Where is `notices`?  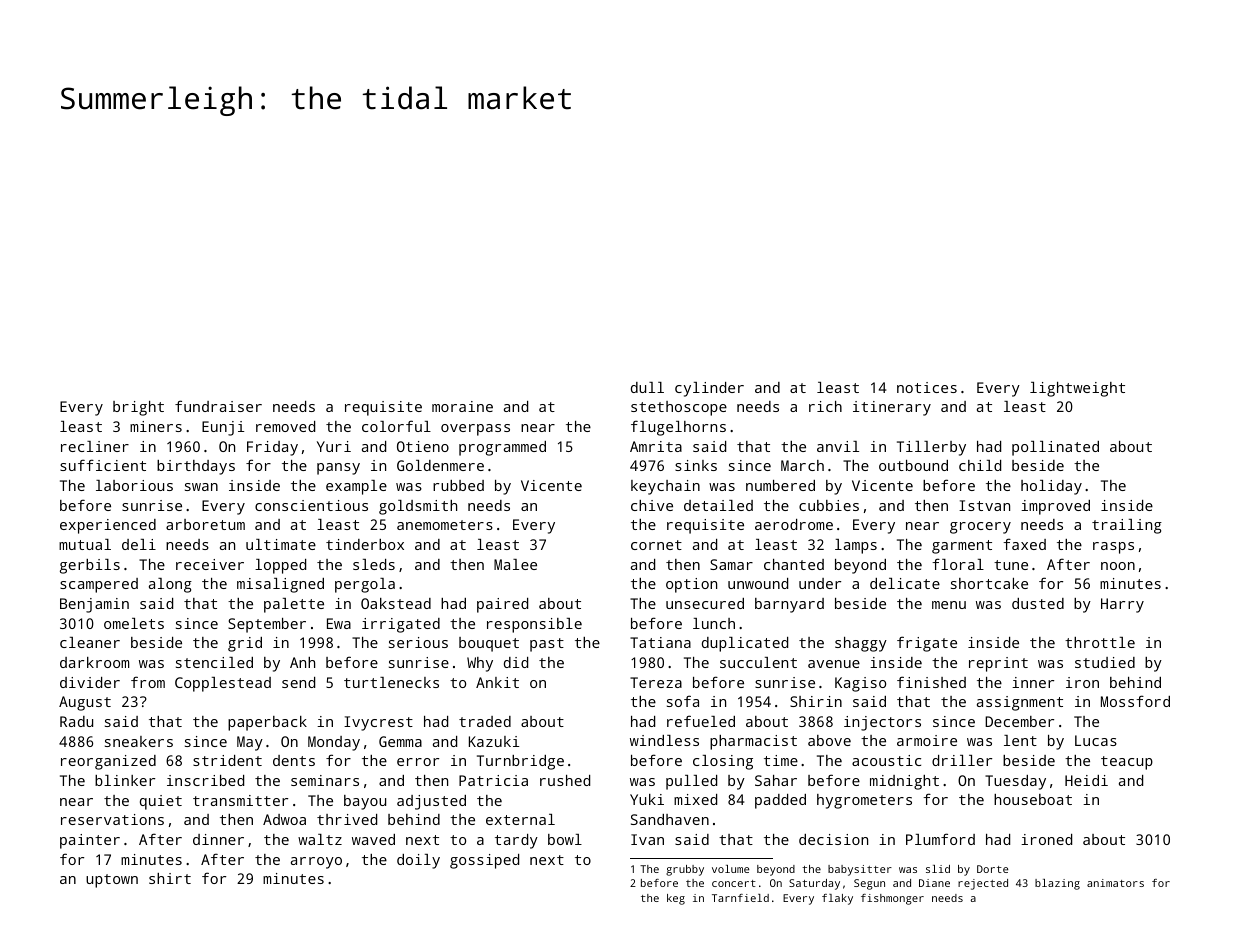 notices is located at coordinates (927, 387).
